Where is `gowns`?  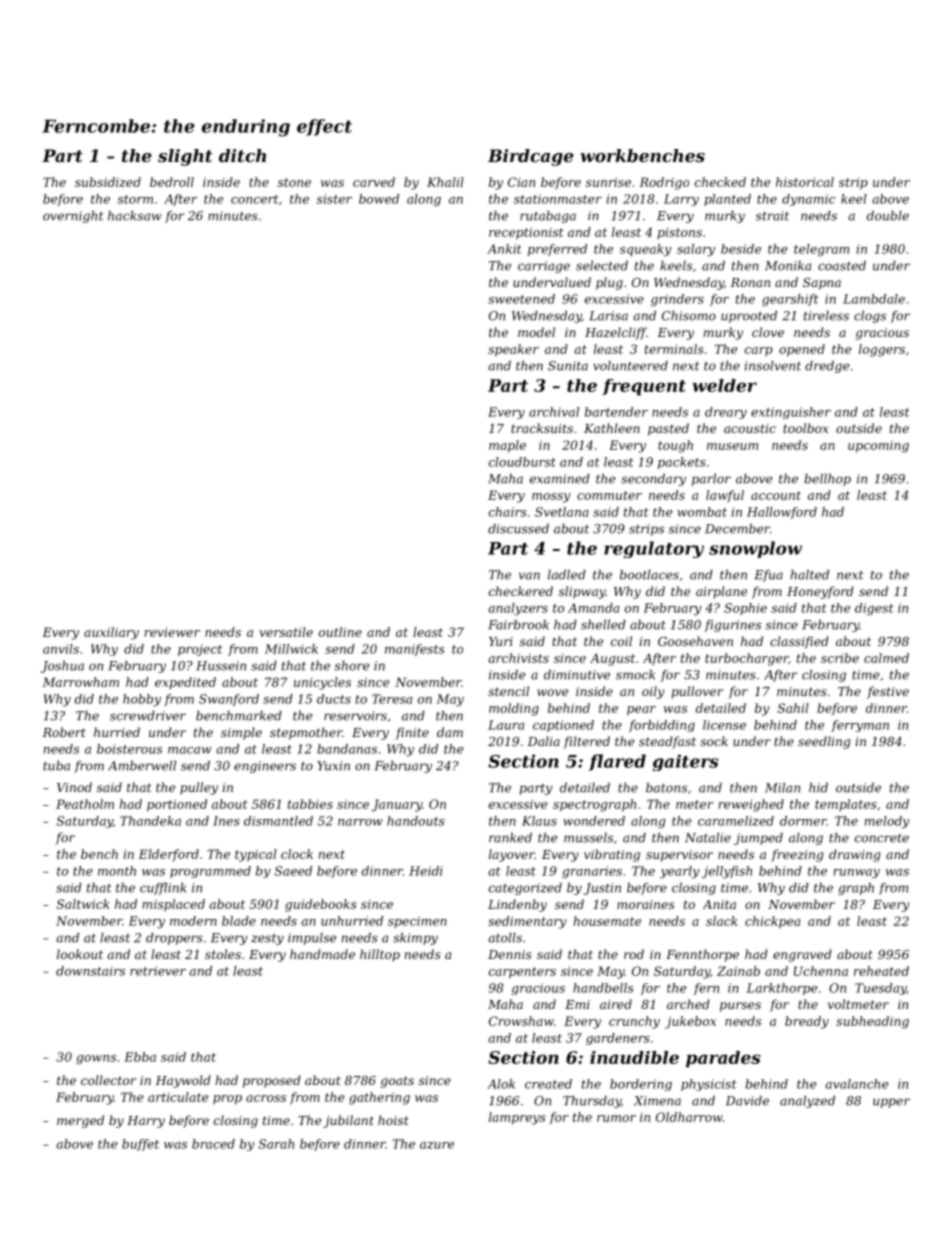
gowns is located at coordinates (96, 1059).
